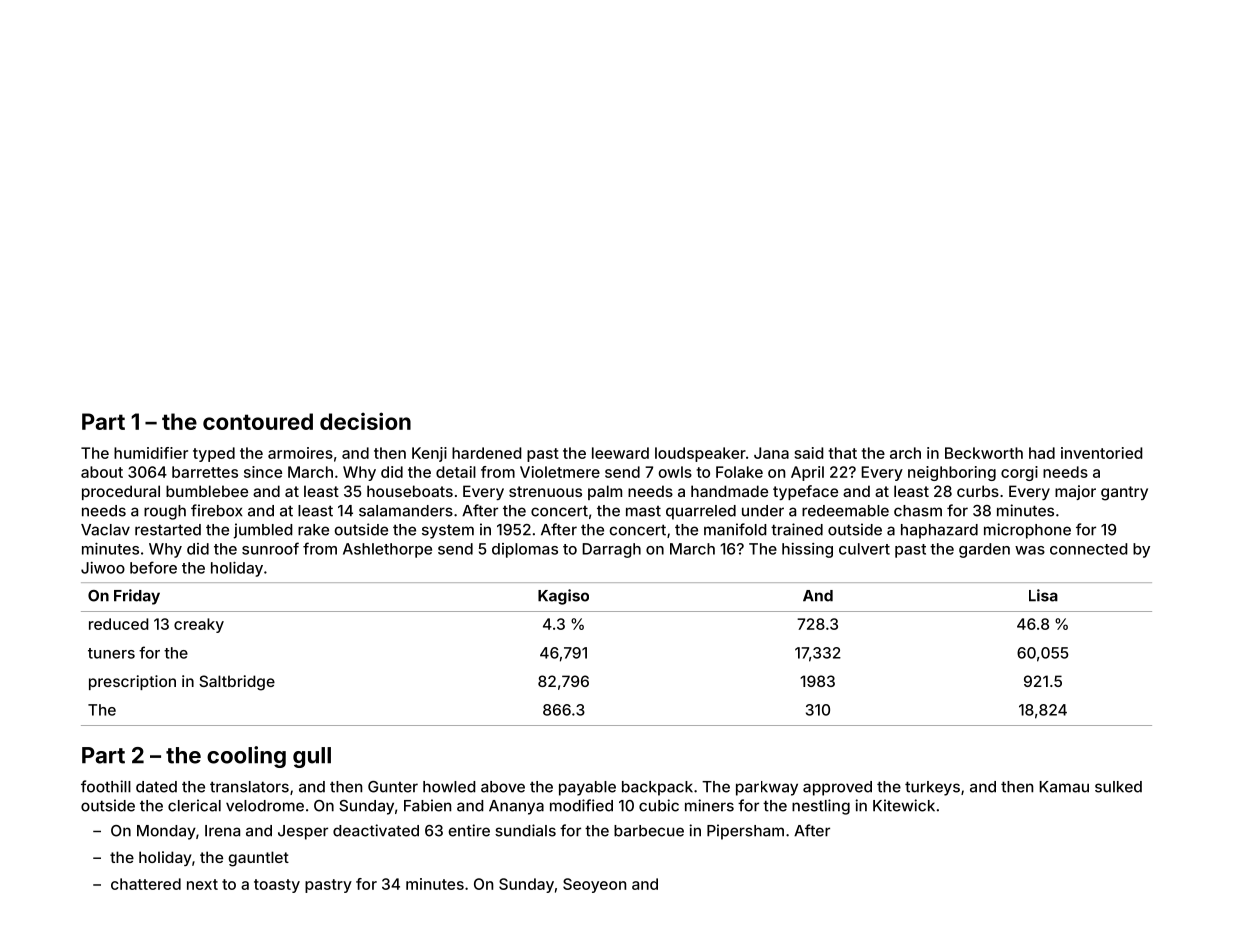 The image size is (1233, 952). I want to click on neighboring, so click(952, 473).
